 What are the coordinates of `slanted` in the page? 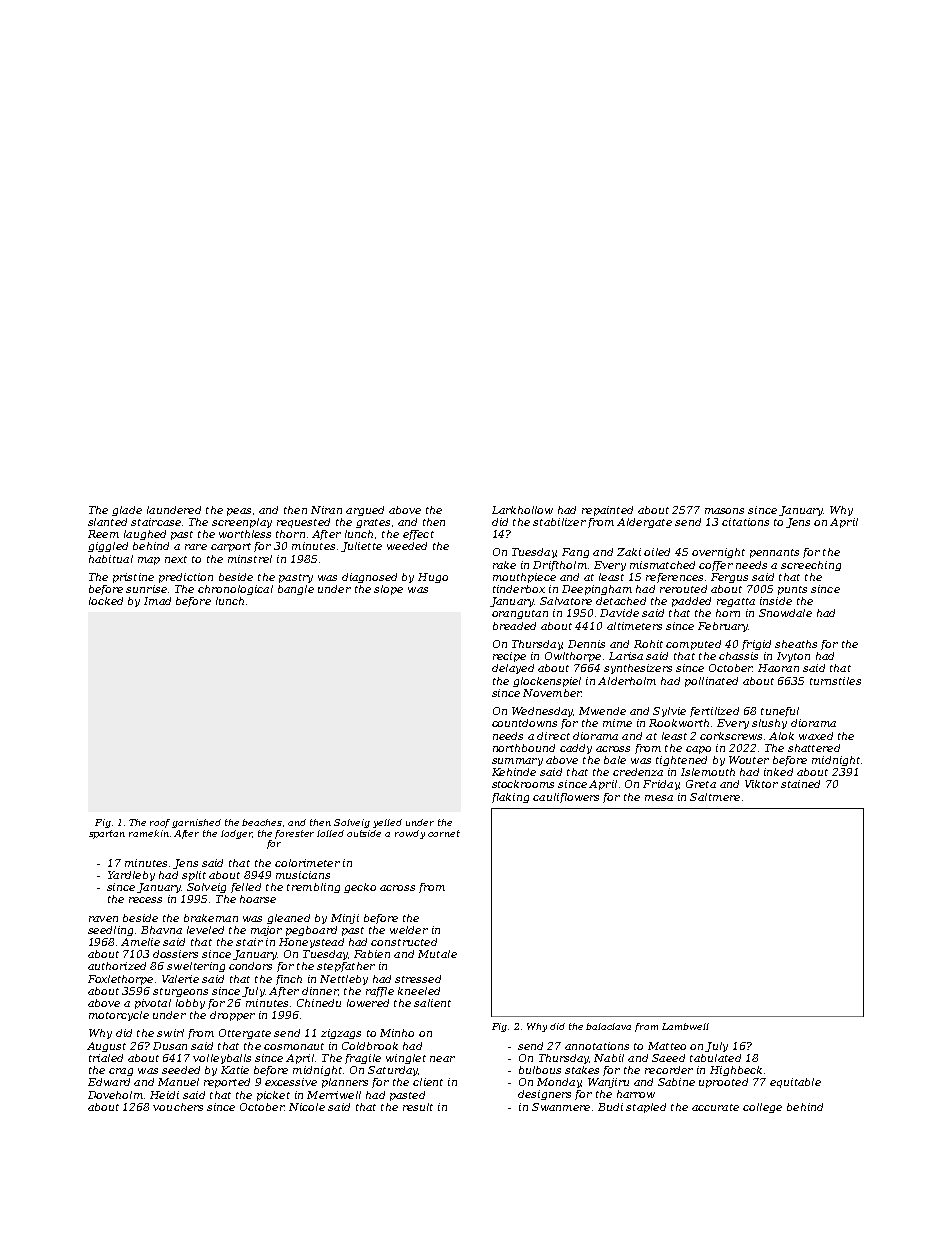 It's located at (107, 522).
